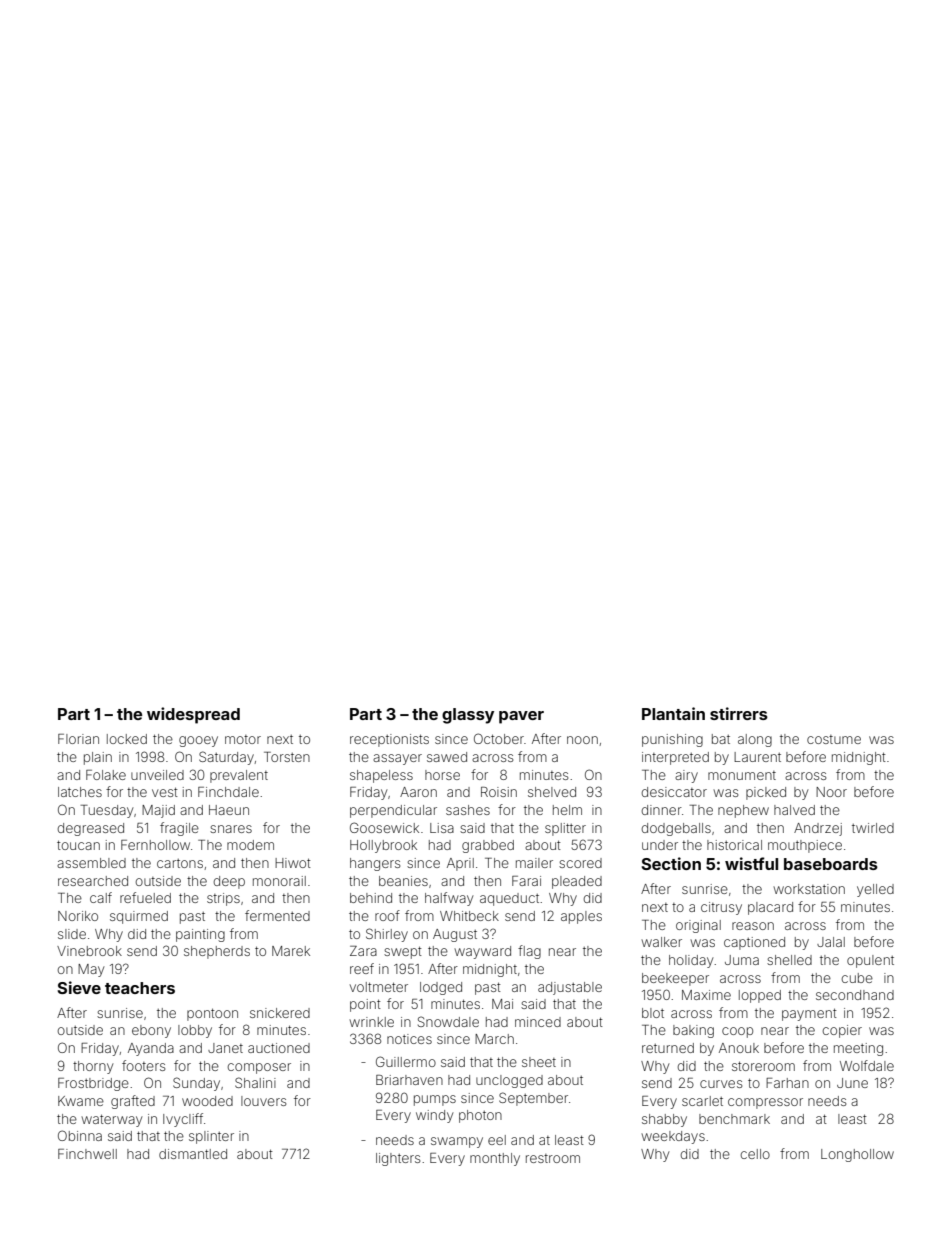  What do you see at coordinates (193, 1154) in the screenshot?
I see `dismantled` at bounding box center [193, 1154].
